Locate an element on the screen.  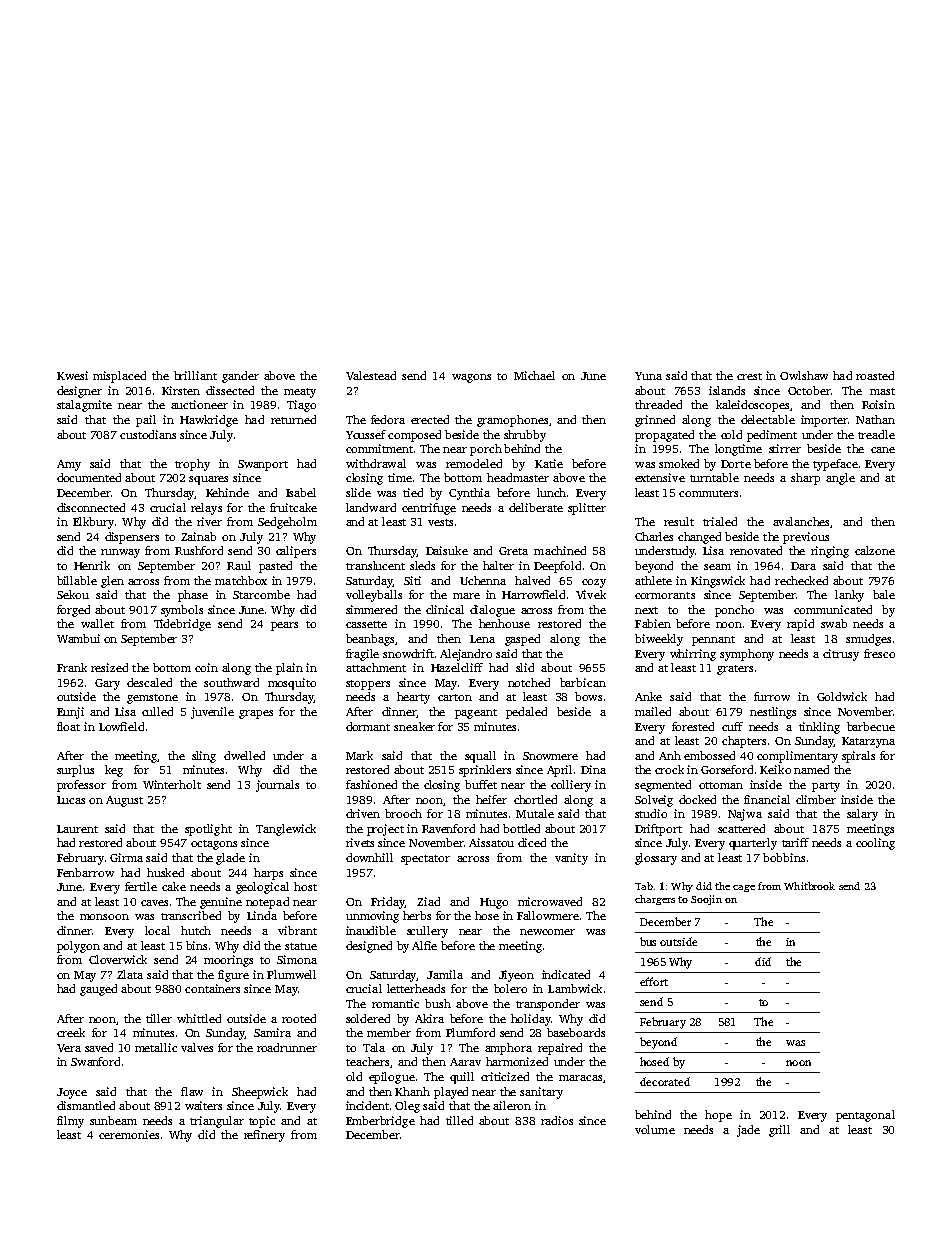
cane is located at coordinates (883, 450).
